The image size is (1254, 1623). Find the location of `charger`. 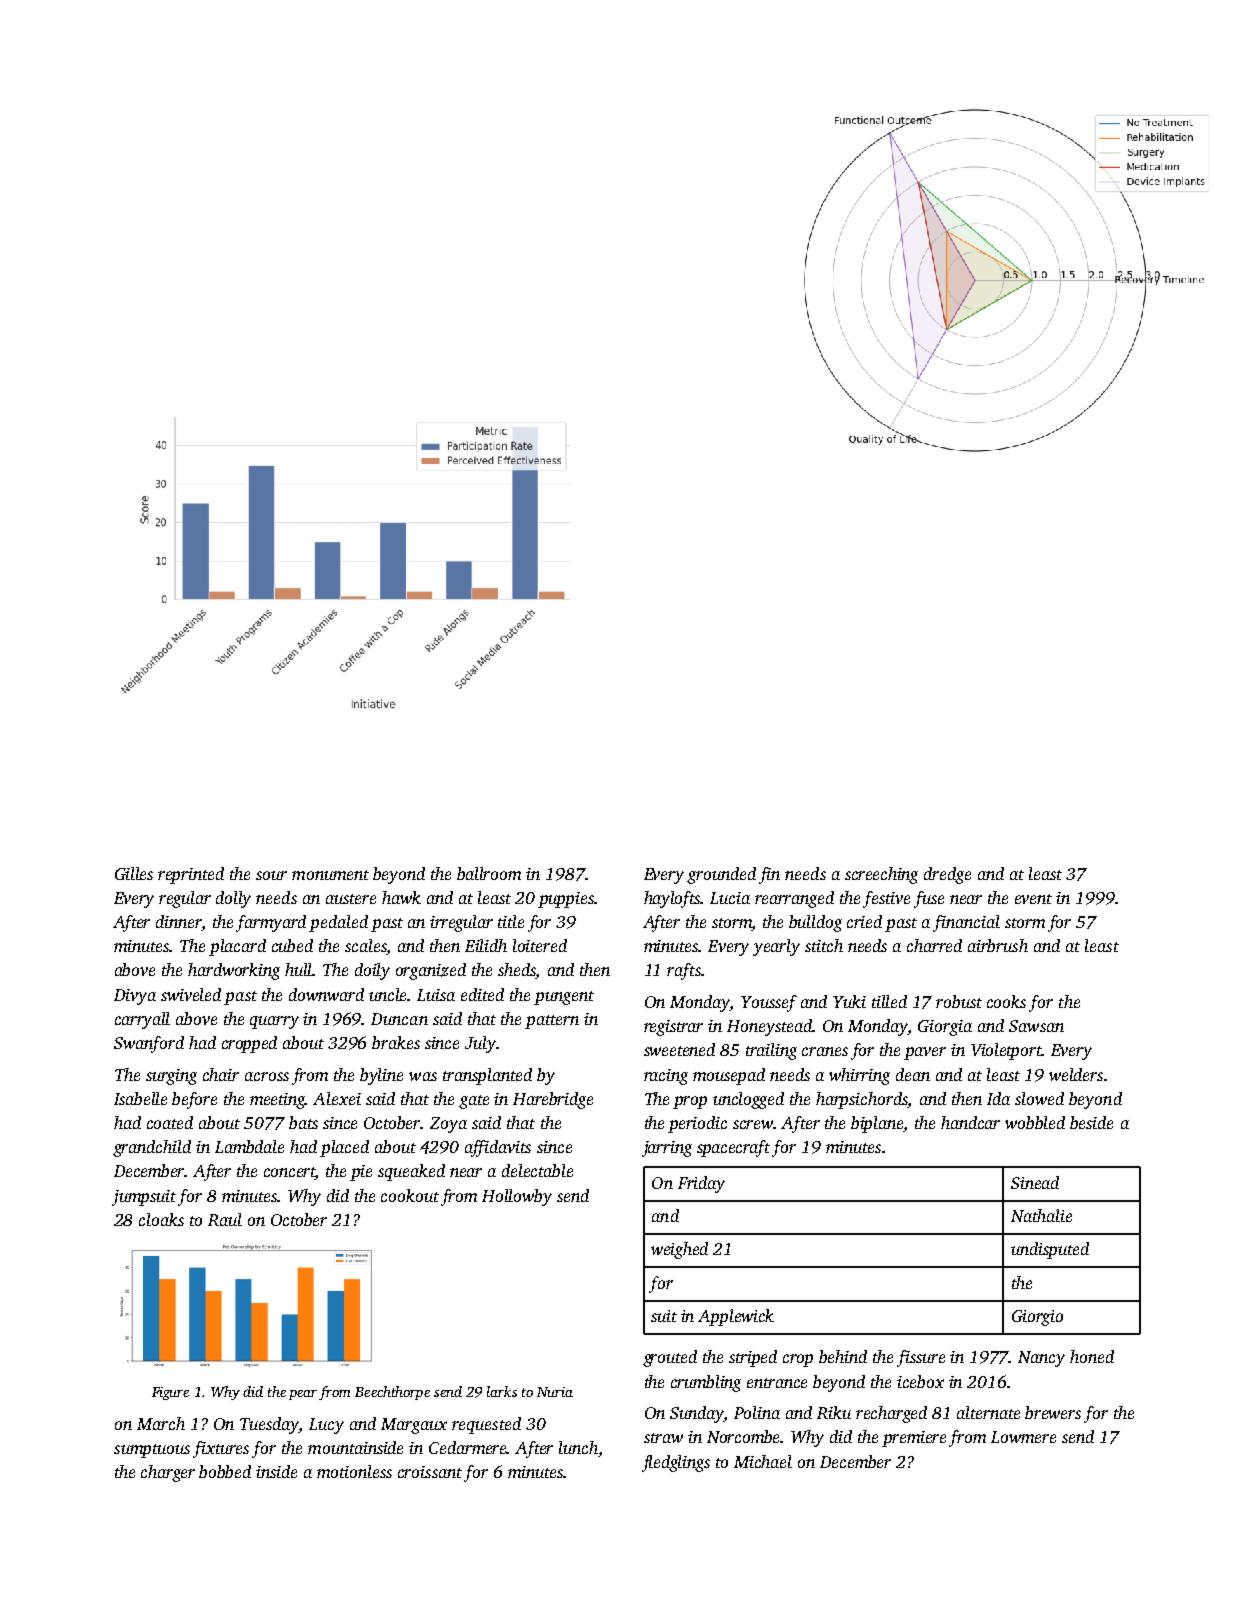

charger is located at coordinates (168, 1473).
